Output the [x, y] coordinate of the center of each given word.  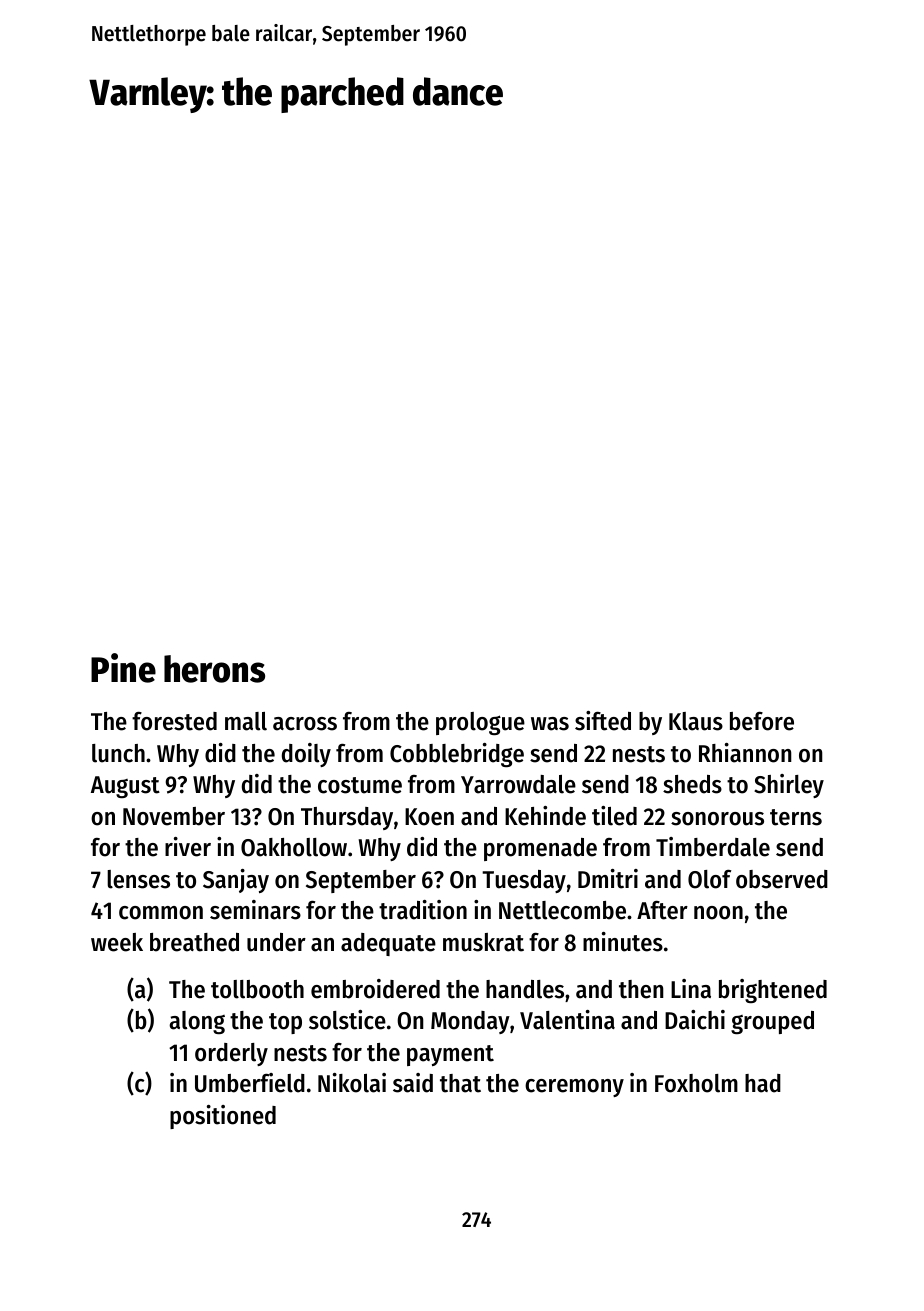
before [762, 721]
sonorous [717, 819]
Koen [429, 817]
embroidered [375, 989]
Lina [691, 989]
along [197, 1022]
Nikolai [352, 1083]
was [550, 724]
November [174, 816]
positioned [223, 1117]
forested [174, 721]
